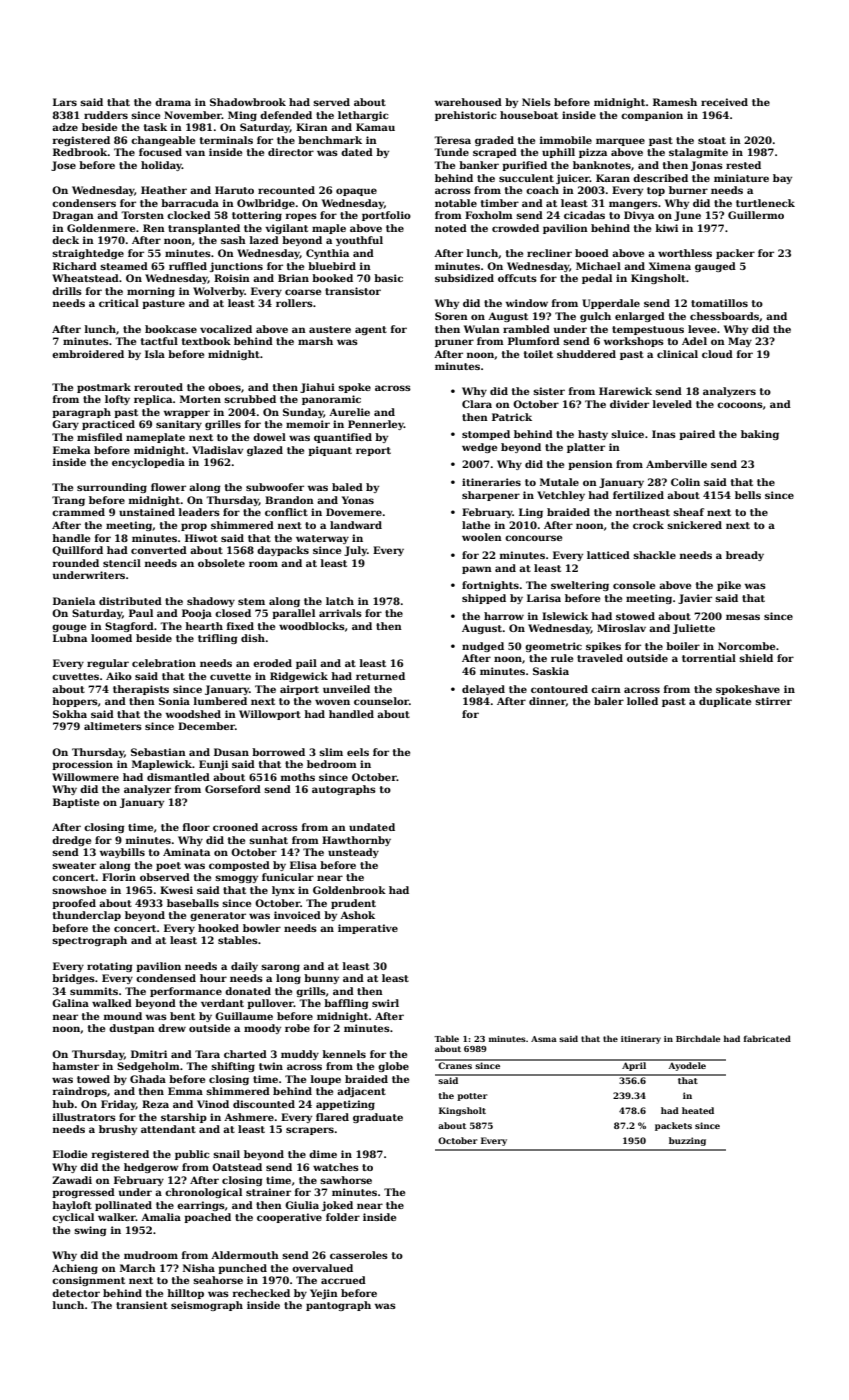 This image has width=849, height=1400. Describe the element at coordinates (346, 1180) in the image. I see `sawhorse` at that location.
